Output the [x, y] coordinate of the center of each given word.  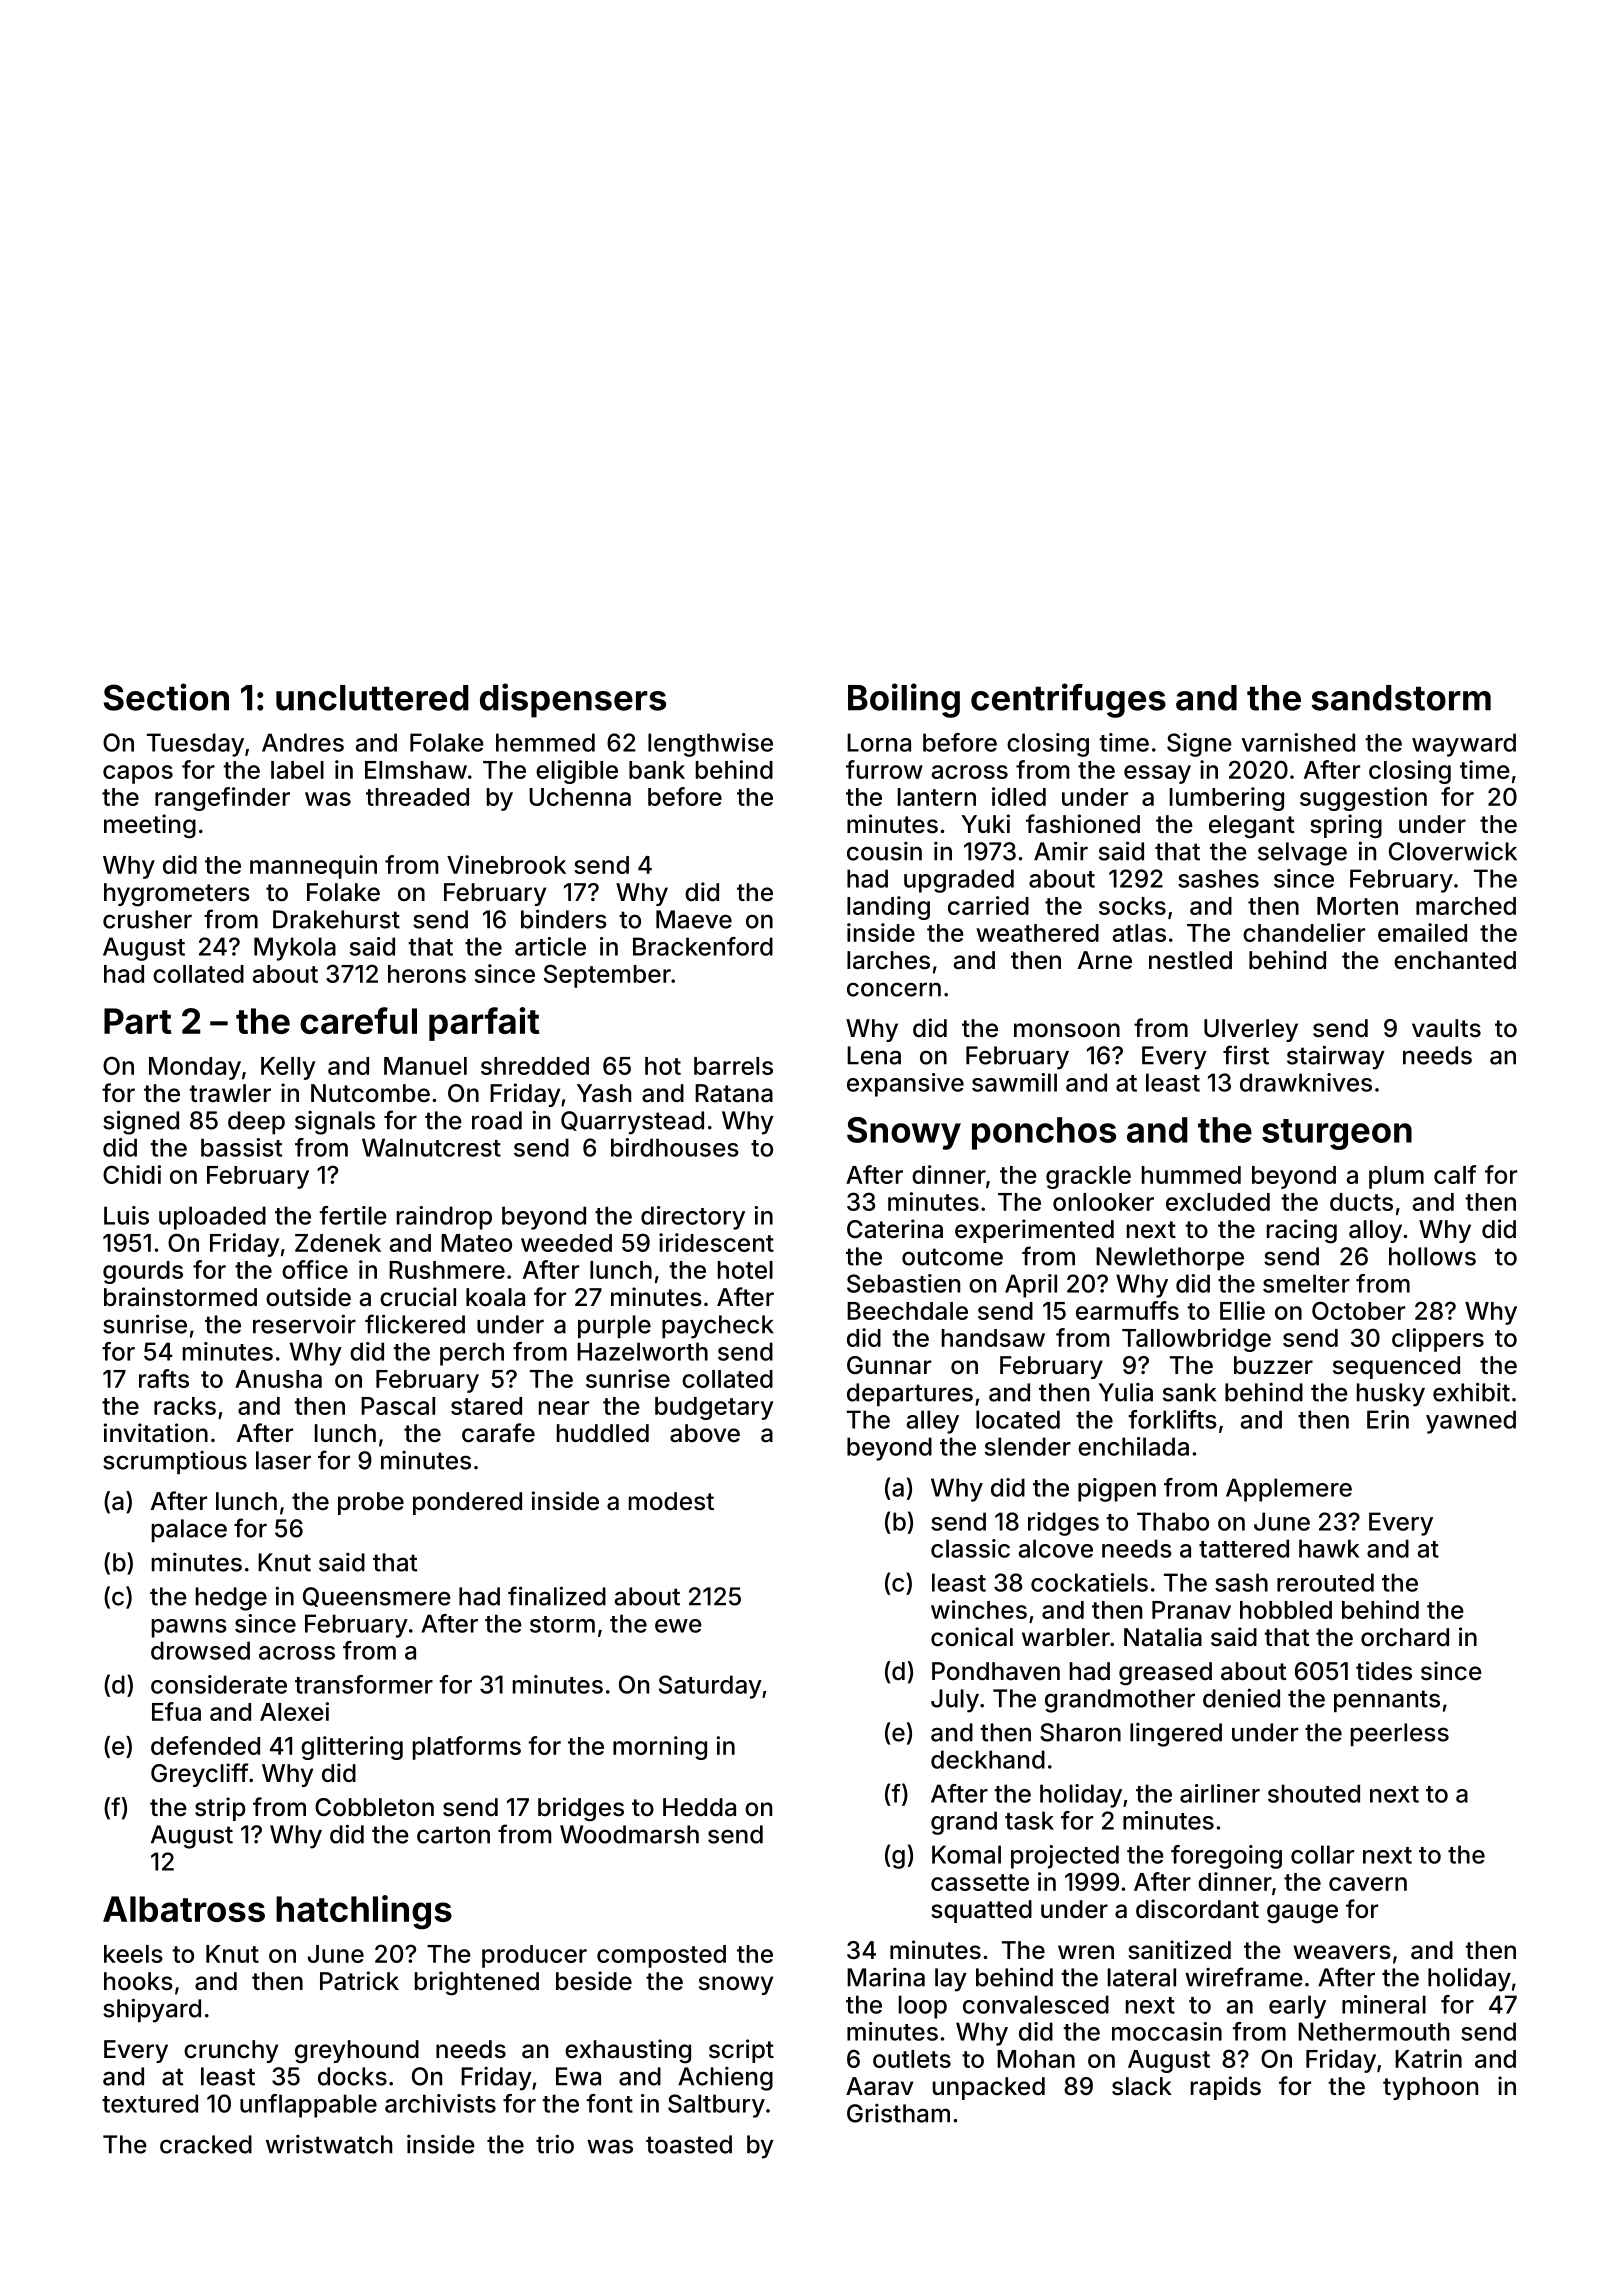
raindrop [444, 1218]
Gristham [898, 2113]
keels [133, 1954]
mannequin [313, 867]
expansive [905, 1085]
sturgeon [1337, 1134]
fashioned [1083, 824]
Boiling [904, 700]
